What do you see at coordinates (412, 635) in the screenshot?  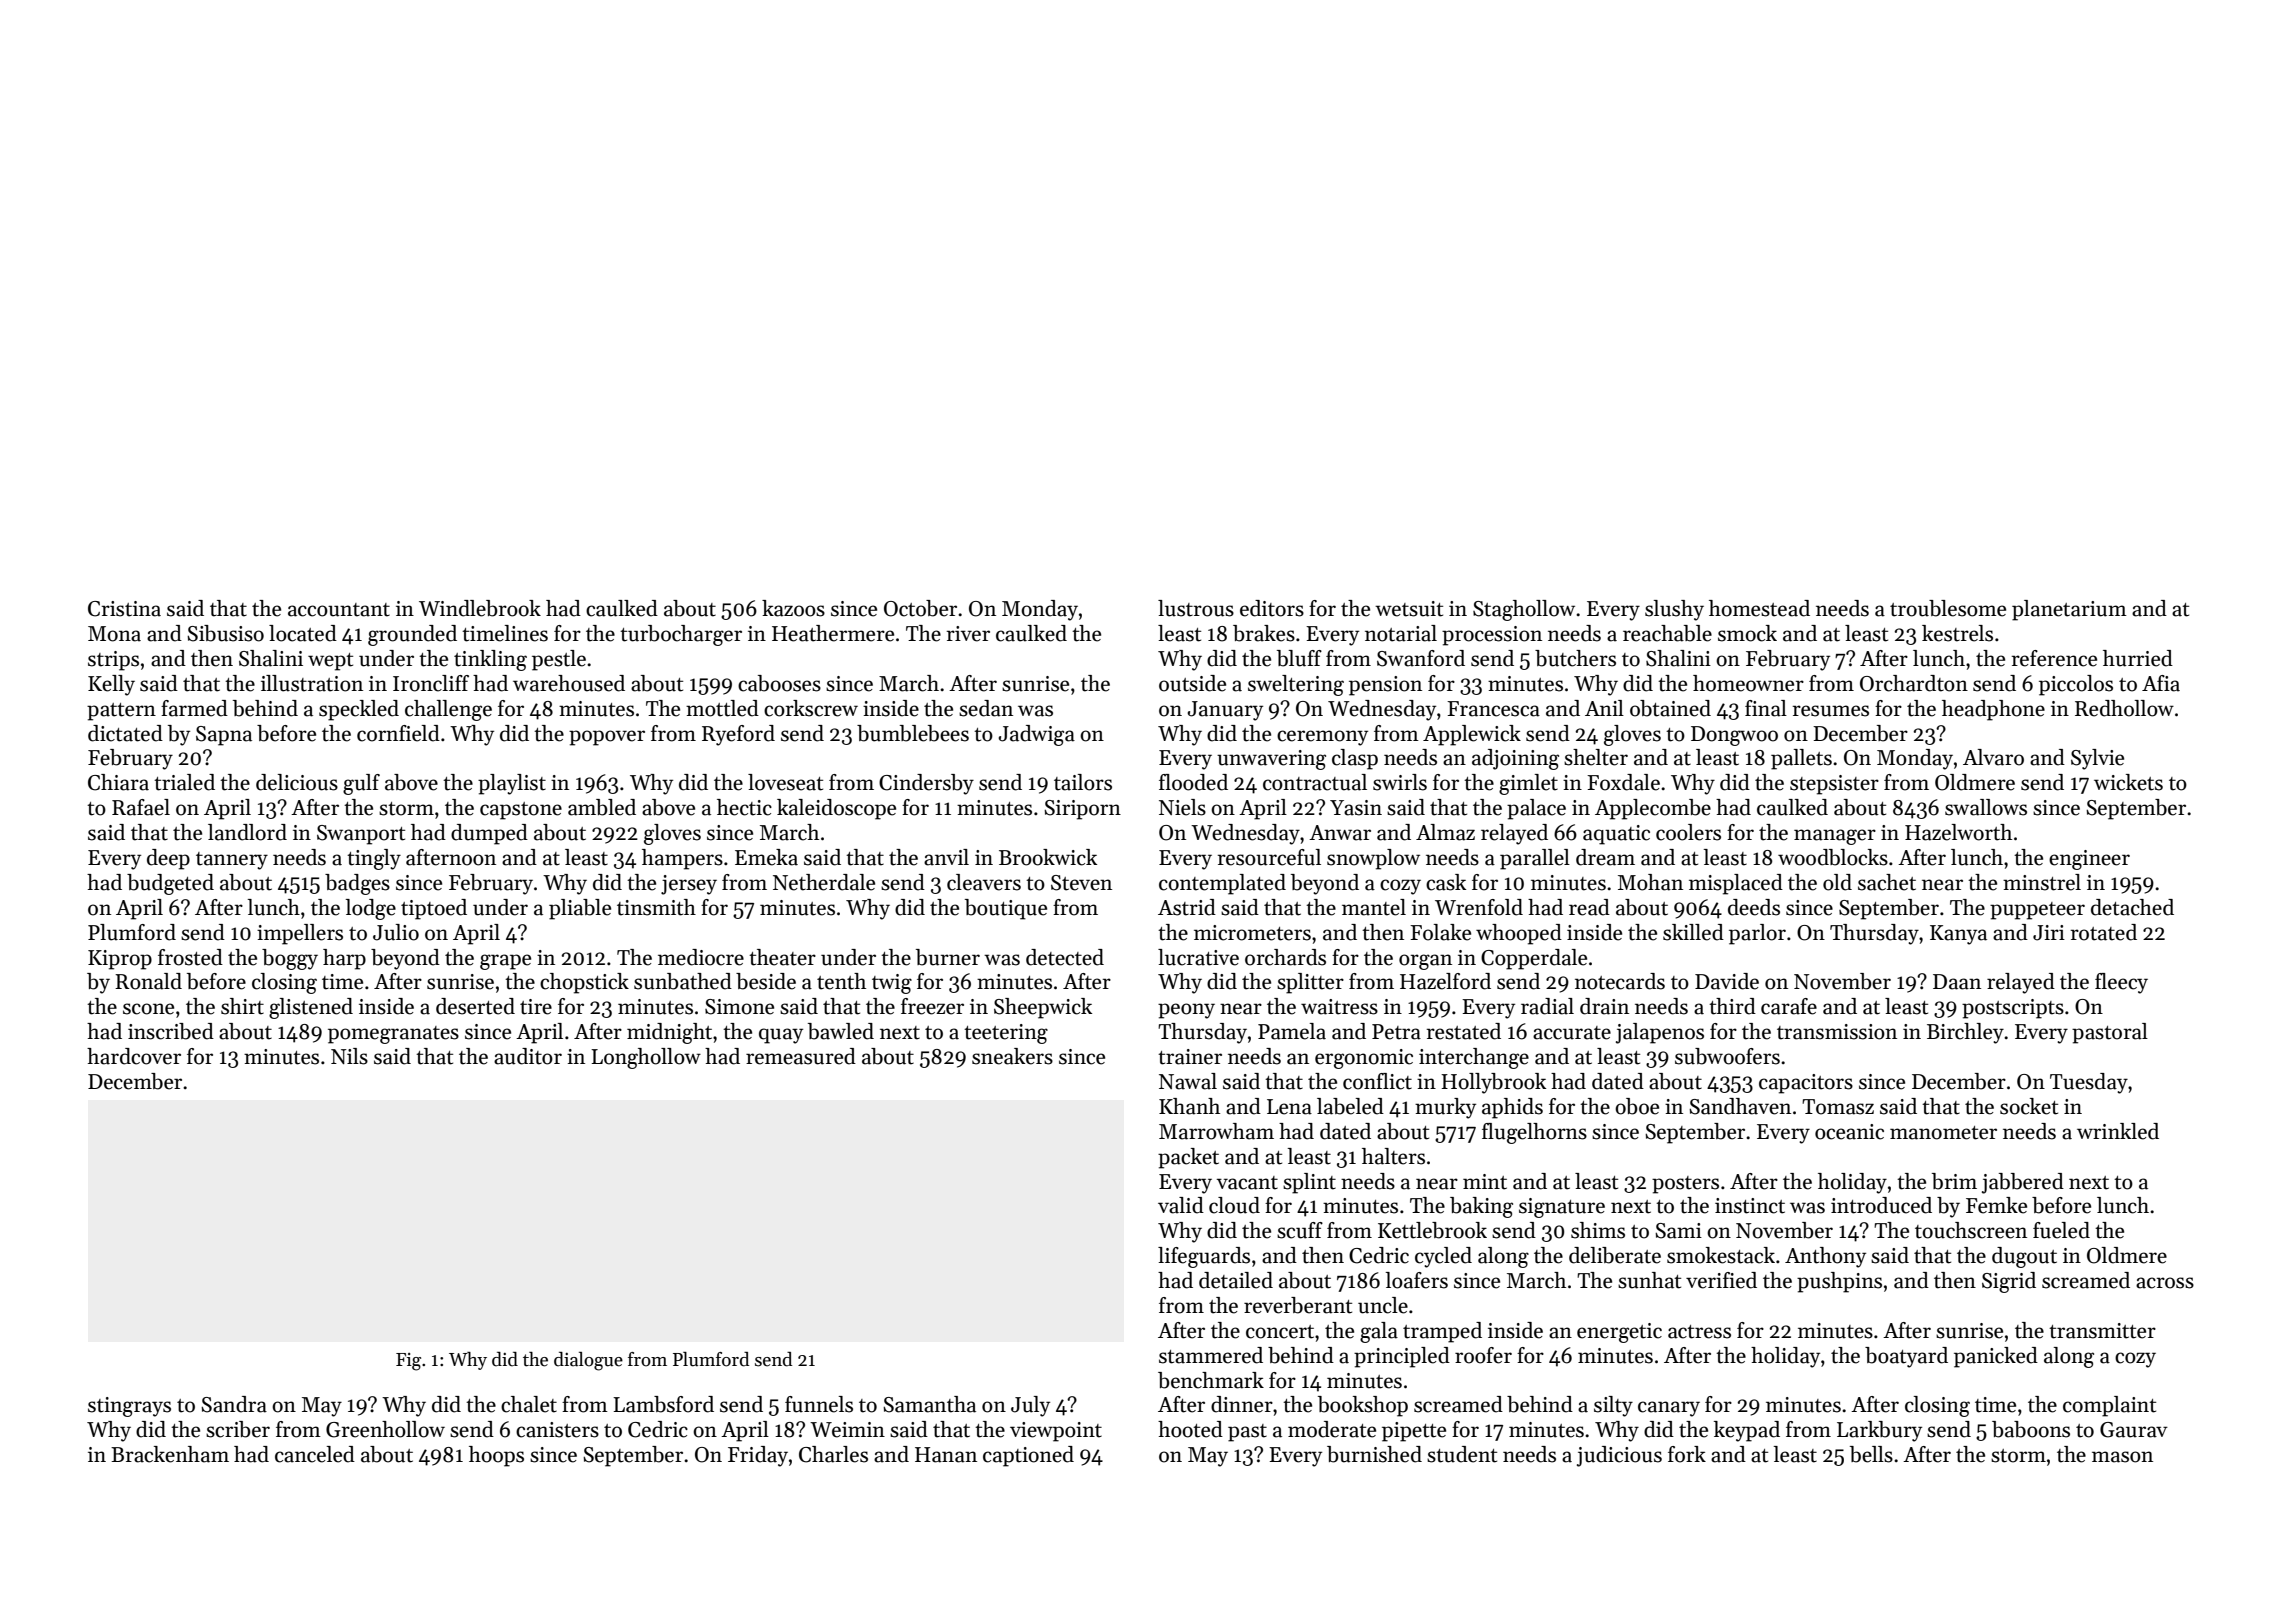 I see `grounded` at bounding box center [412, 635].
